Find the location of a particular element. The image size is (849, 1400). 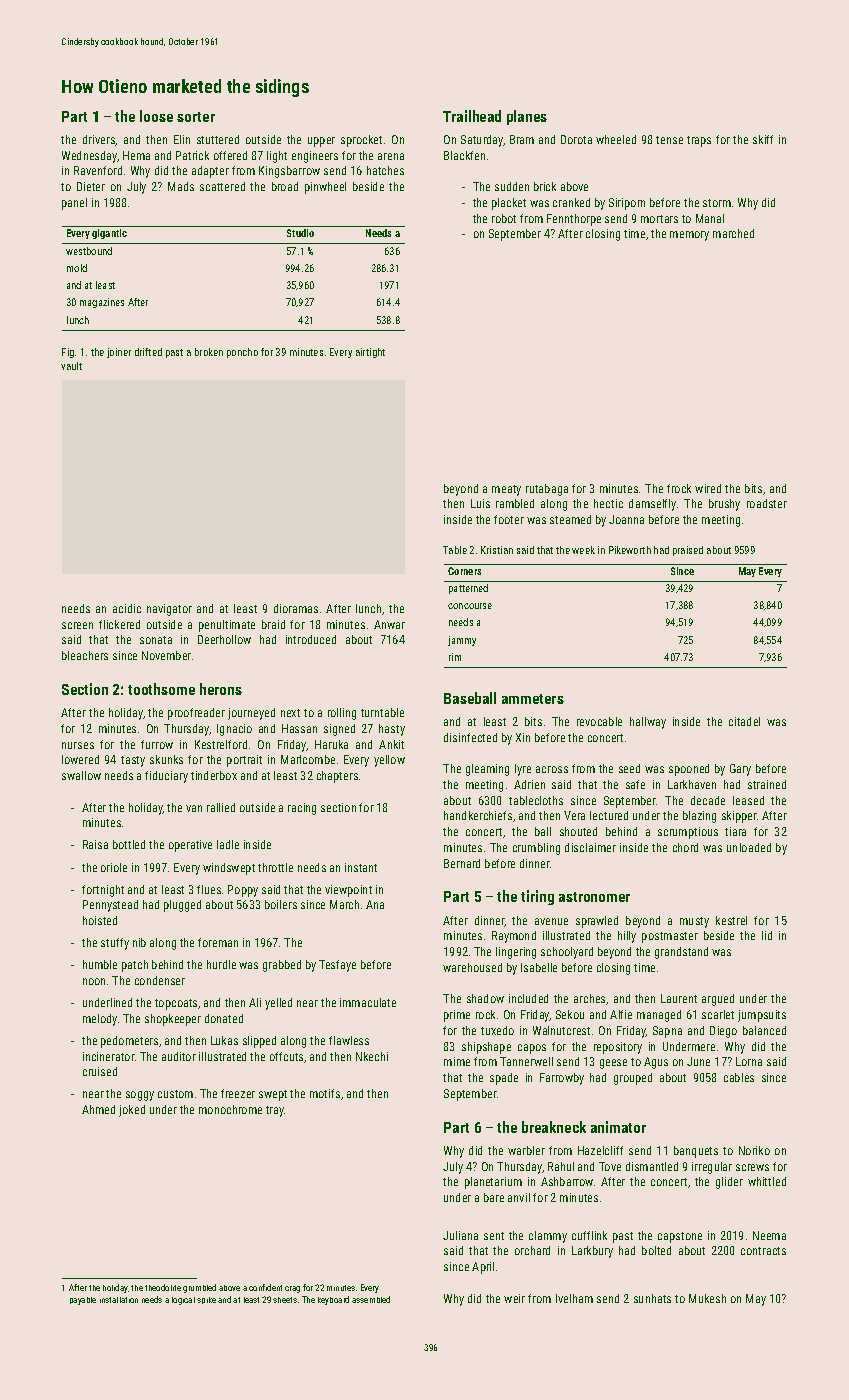

robot is located at coordinates (504, 218).
